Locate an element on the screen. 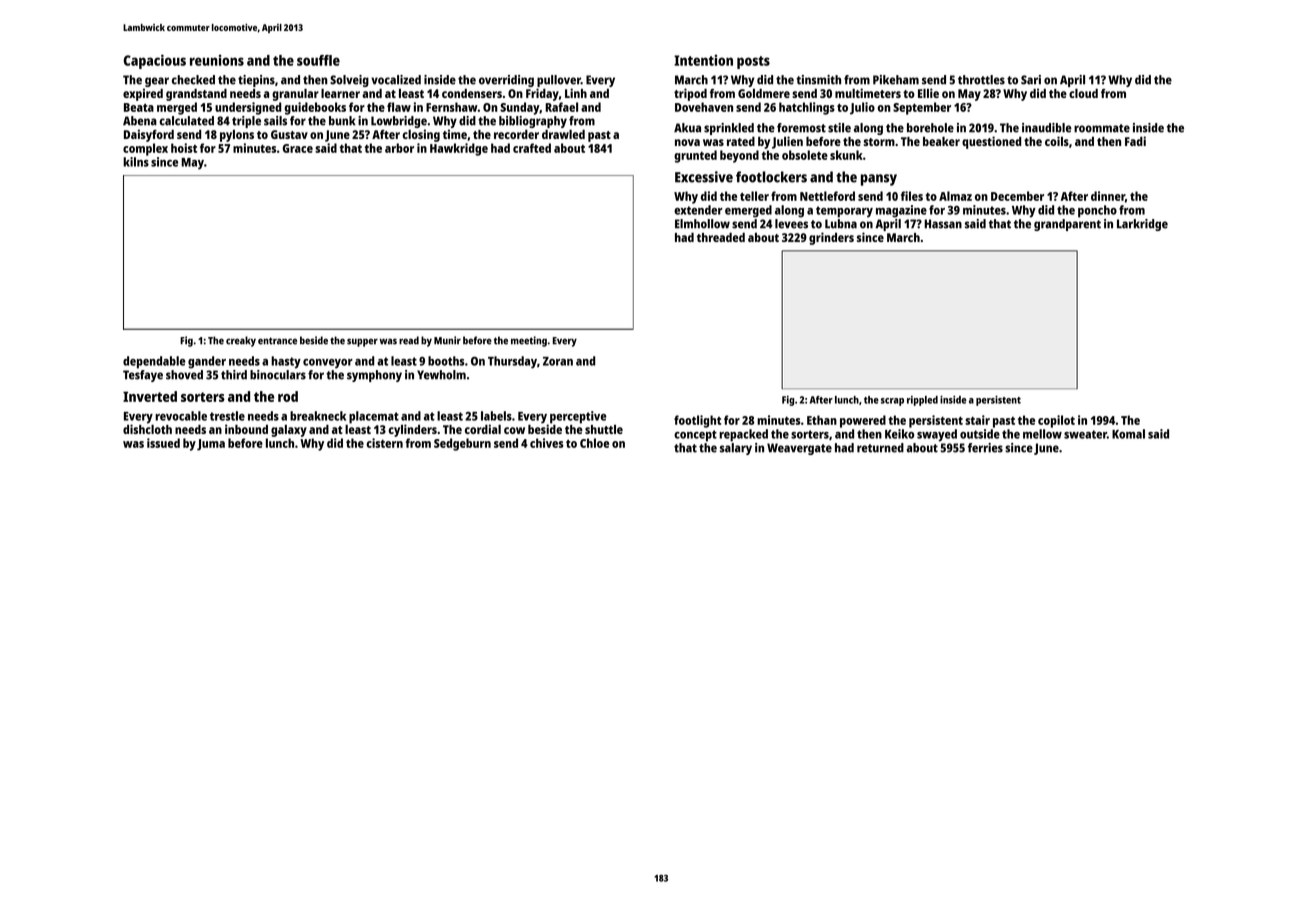 The image size is (1308, 924). cistern is located at coordinates (384, 443).
